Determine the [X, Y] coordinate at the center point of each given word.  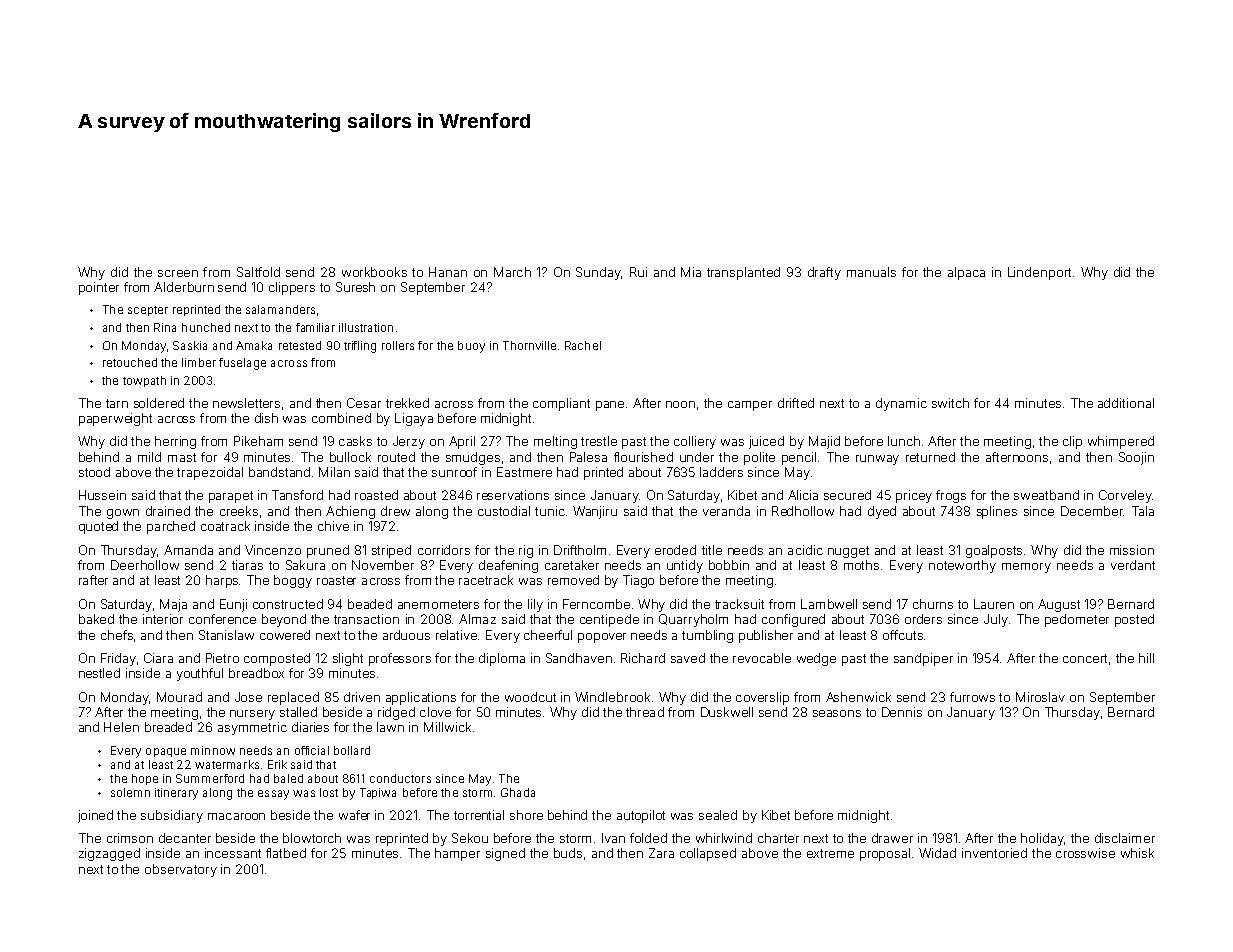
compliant [561, 404]
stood [94, 472]
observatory [181, 870]
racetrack [486, 580]
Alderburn [184, 287]
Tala [1143, 511]
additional [1126, 403]
